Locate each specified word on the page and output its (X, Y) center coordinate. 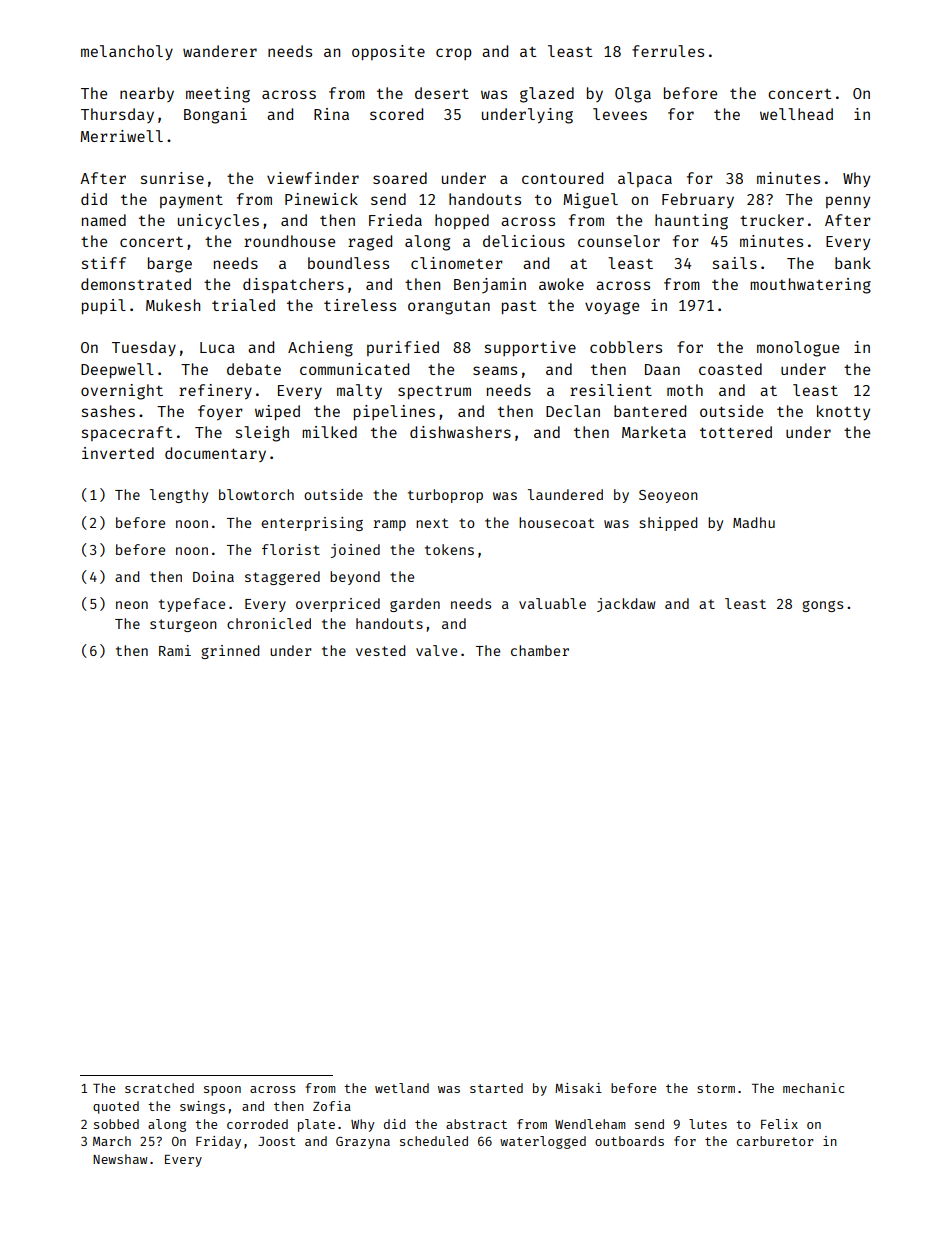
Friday (218, 1142)
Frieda (395, 220)
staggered (282, 578)
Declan (573, 411)
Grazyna (363, 1142)
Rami (175, 650)
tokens (449, 549)
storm (716, 1088)
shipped (668, 524)
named (104, 220)
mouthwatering (810, 286)
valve (436, 650)
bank (853, 263)
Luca (217, 347)
